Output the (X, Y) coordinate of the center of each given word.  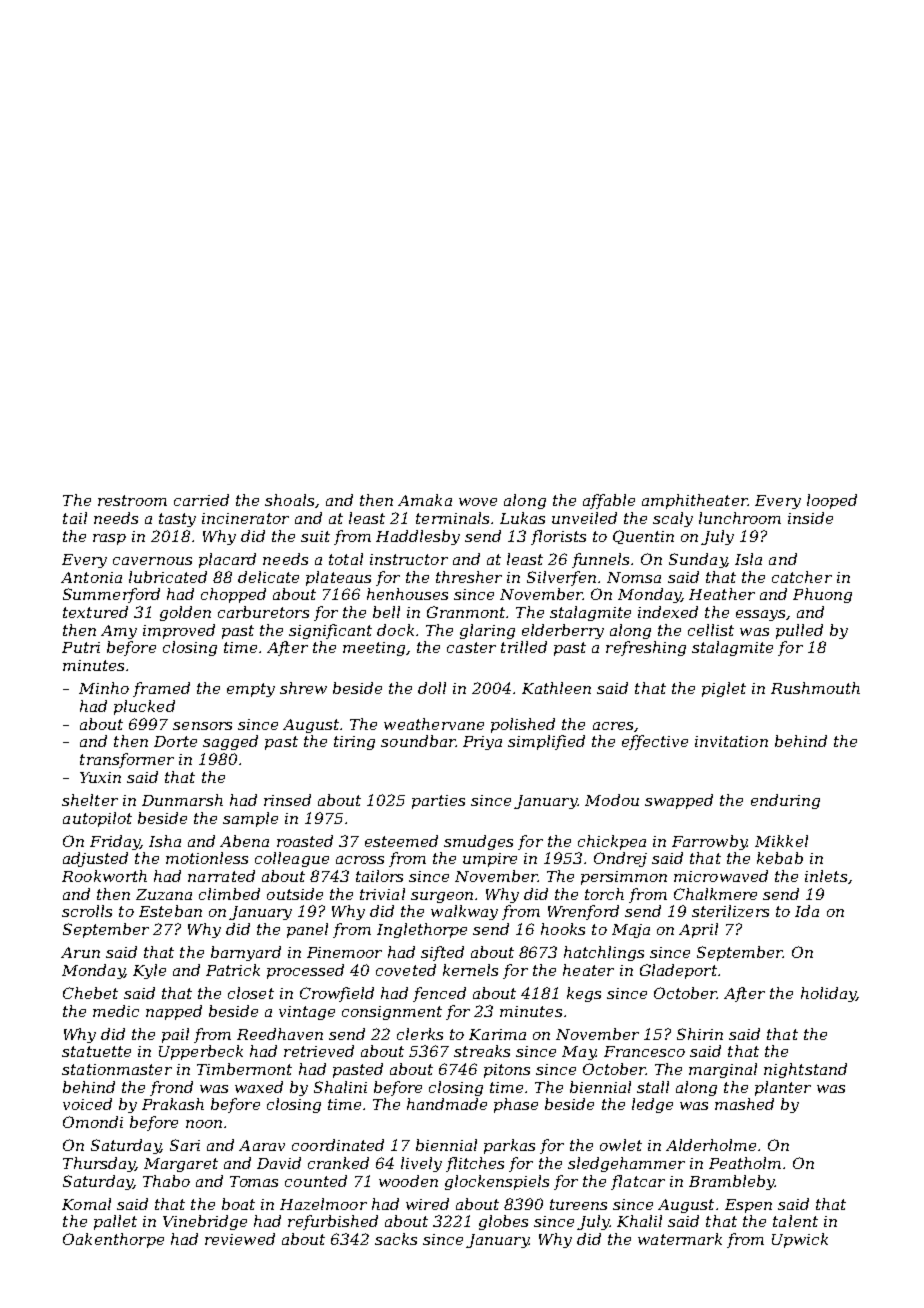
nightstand (805, 1070)
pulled (799, 631)
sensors (202, 726)
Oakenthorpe (113, 1240)
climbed (229, 894)
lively (421, 1164)
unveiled (584, 518)
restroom (132, 500)
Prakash (173, 1104)
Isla (748, 559)
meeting (374, 649)
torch (604, 894)
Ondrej (620, 859)
